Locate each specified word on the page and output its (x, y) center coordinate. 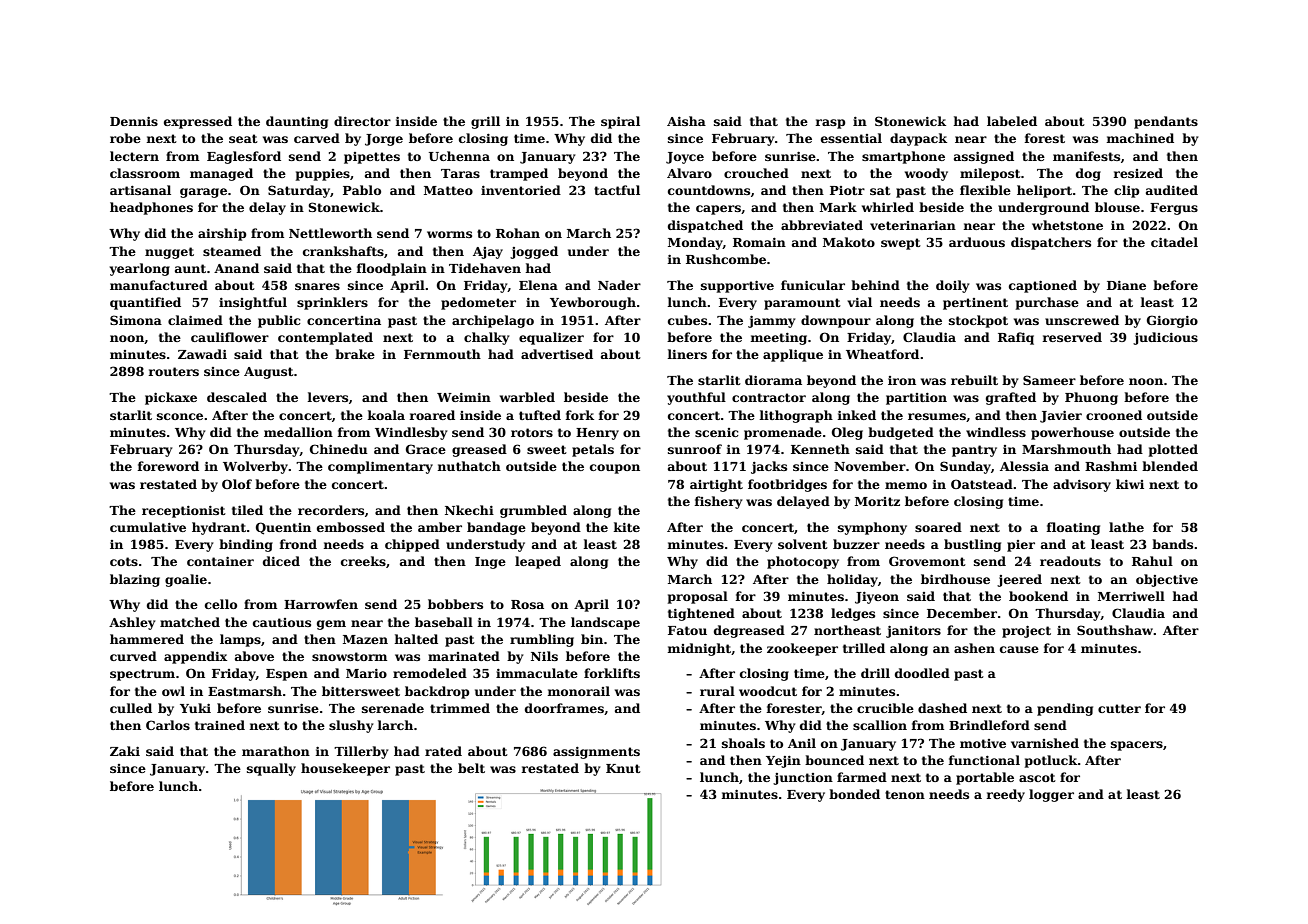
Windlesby (411, 433)
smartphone (903, 157)
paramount (802, 304)
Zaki (125, 751)
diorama (773, 380)
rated (443, 751)
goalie (186, 580)
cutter (1119, 708)
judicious (1165, 338)
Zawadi (202, 354)
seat (243, 138)
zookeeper (802, 649)
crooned (1114, 415)
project (1026, 632)
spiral (620, 122)
